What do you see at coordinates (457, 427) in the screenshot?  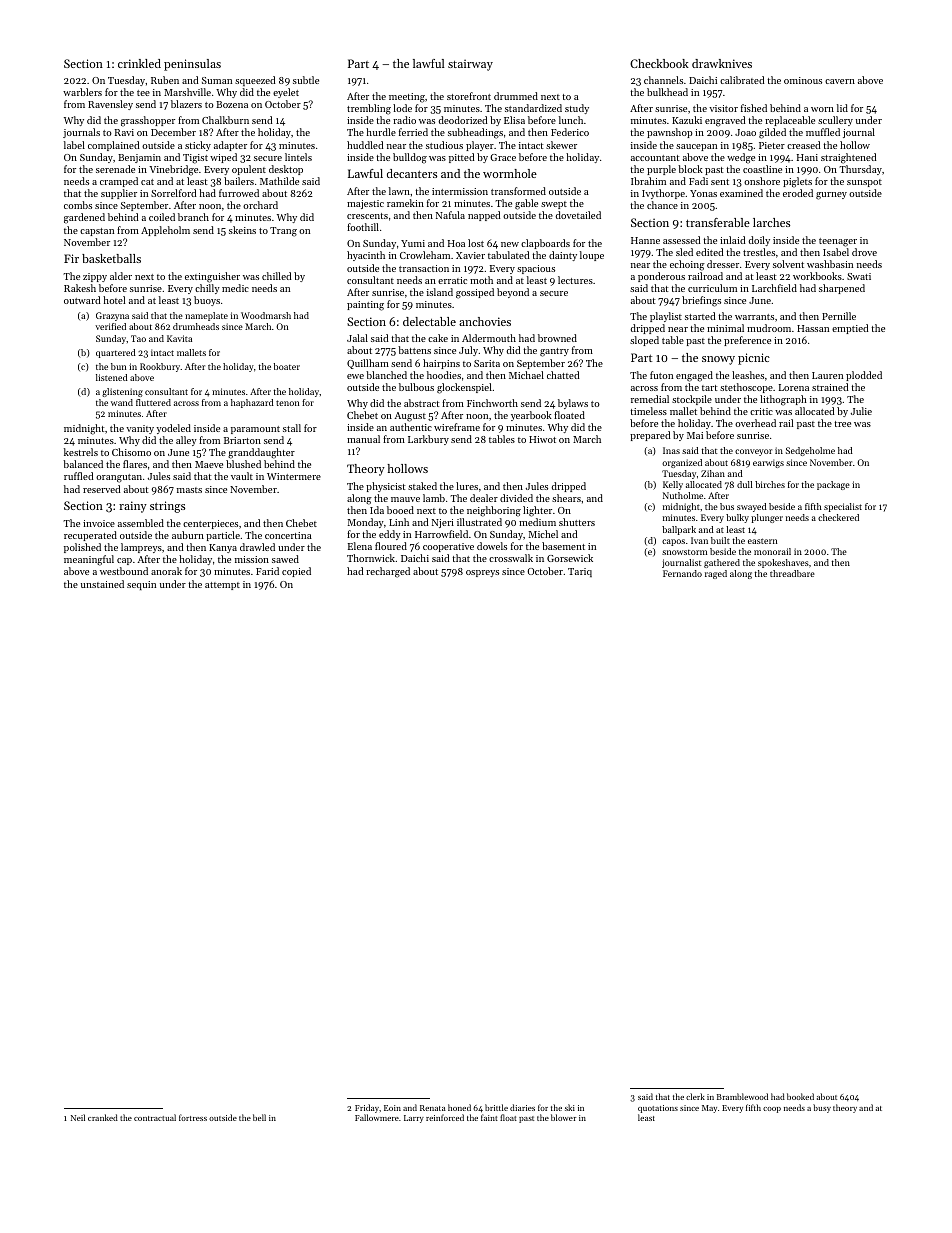 I see `wireframe` at bounding box center [457, 427].
